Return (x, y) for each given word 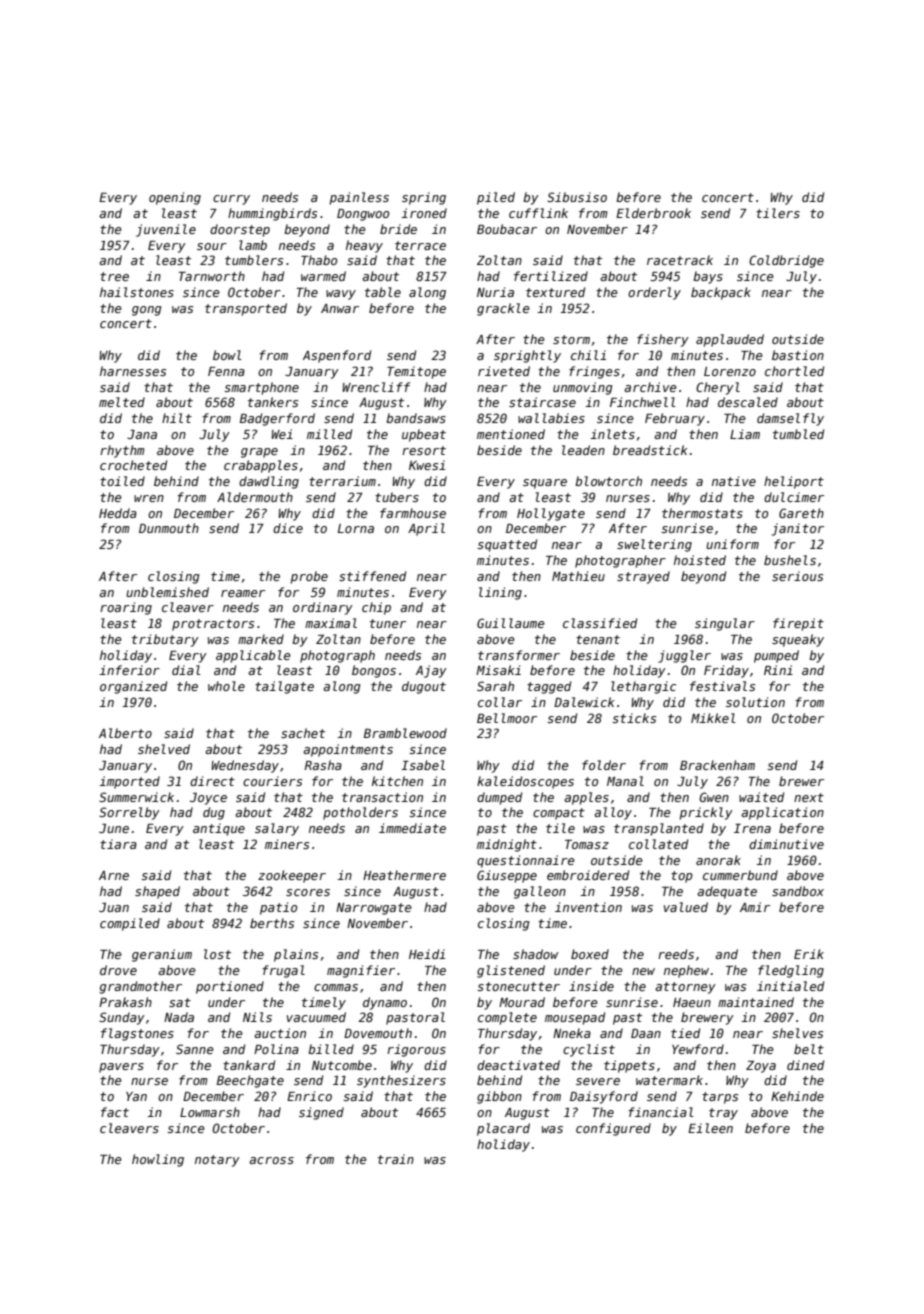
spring (424, 198)
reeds (676, 954)
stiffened (372, 576)
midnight (507, 845)
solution (755, 702)
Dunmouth (169, 528)
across (271, 1160)
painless (359, 198)
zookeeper (292, 876)
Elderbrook (653, 213)
